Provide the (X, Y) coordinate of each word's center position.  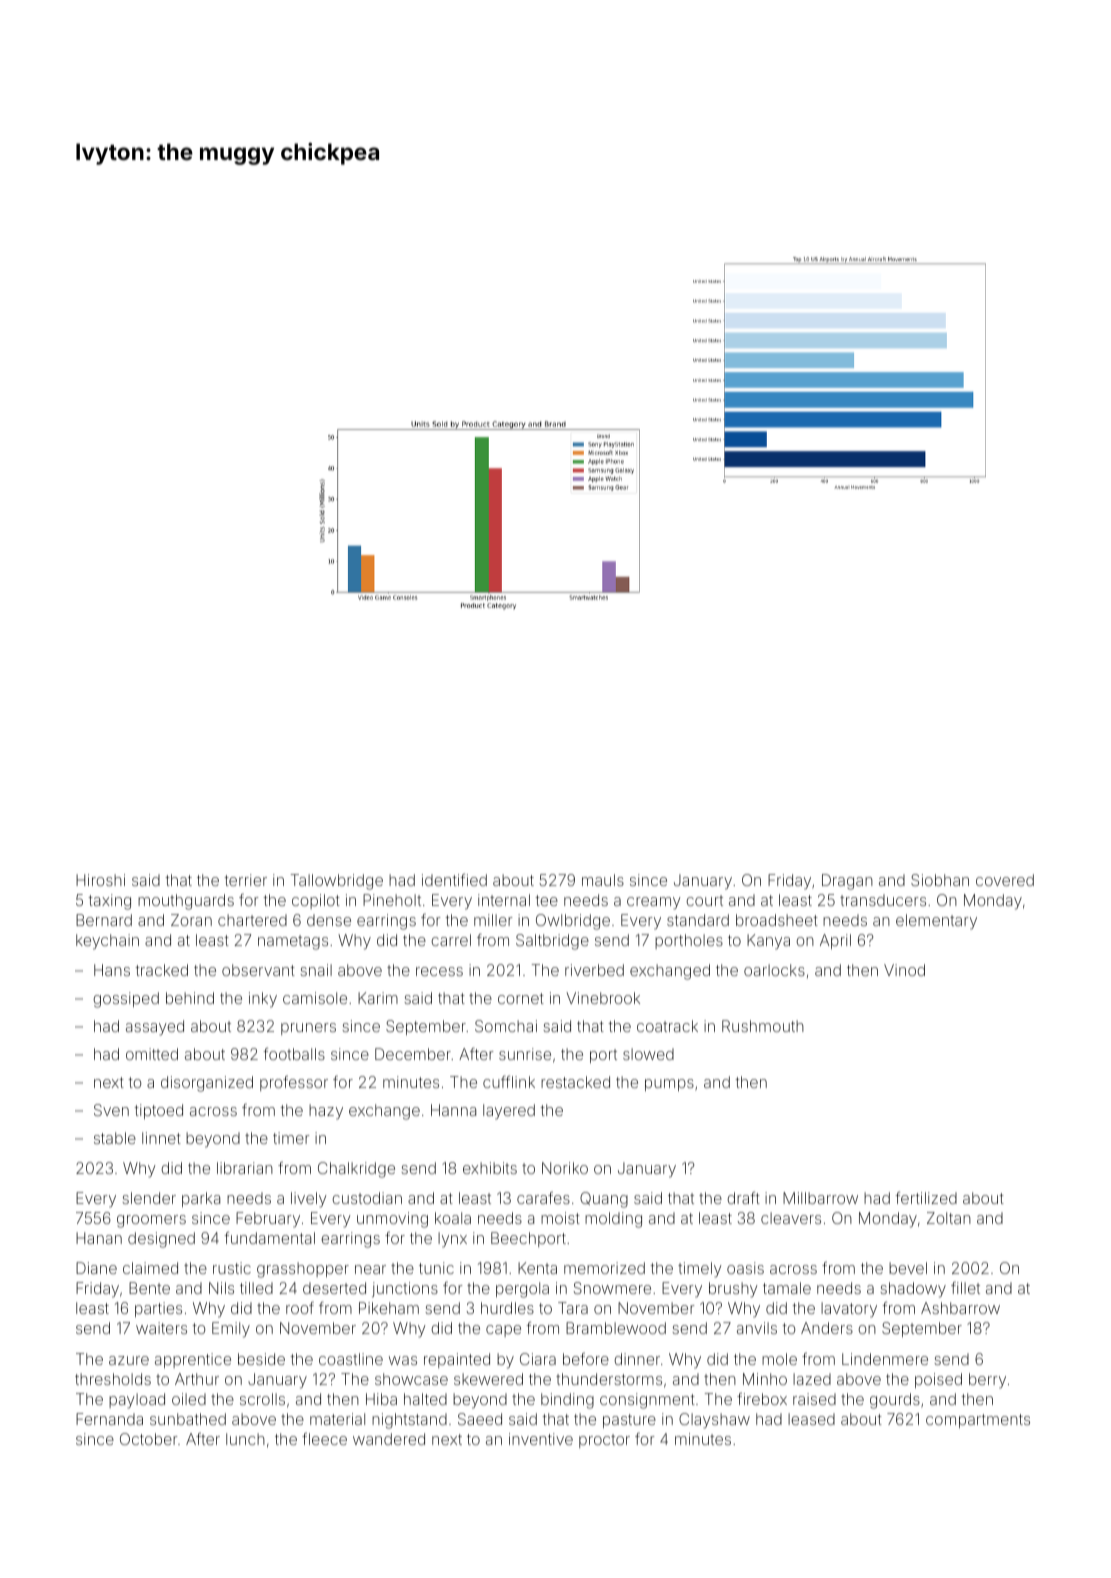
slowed (648, 1054)
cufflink (509, 1081)
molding (613, 1220)
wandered (389, 1439)
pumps (669, 1085)
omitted (152, 1054)
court (704, 900)
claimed (150, 1268)
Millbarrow (820, 1198)
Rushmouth (763, 1026)
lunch (245, 1439)
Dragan (847, 882)
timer (291, 1138)
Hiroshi (100, 880)
